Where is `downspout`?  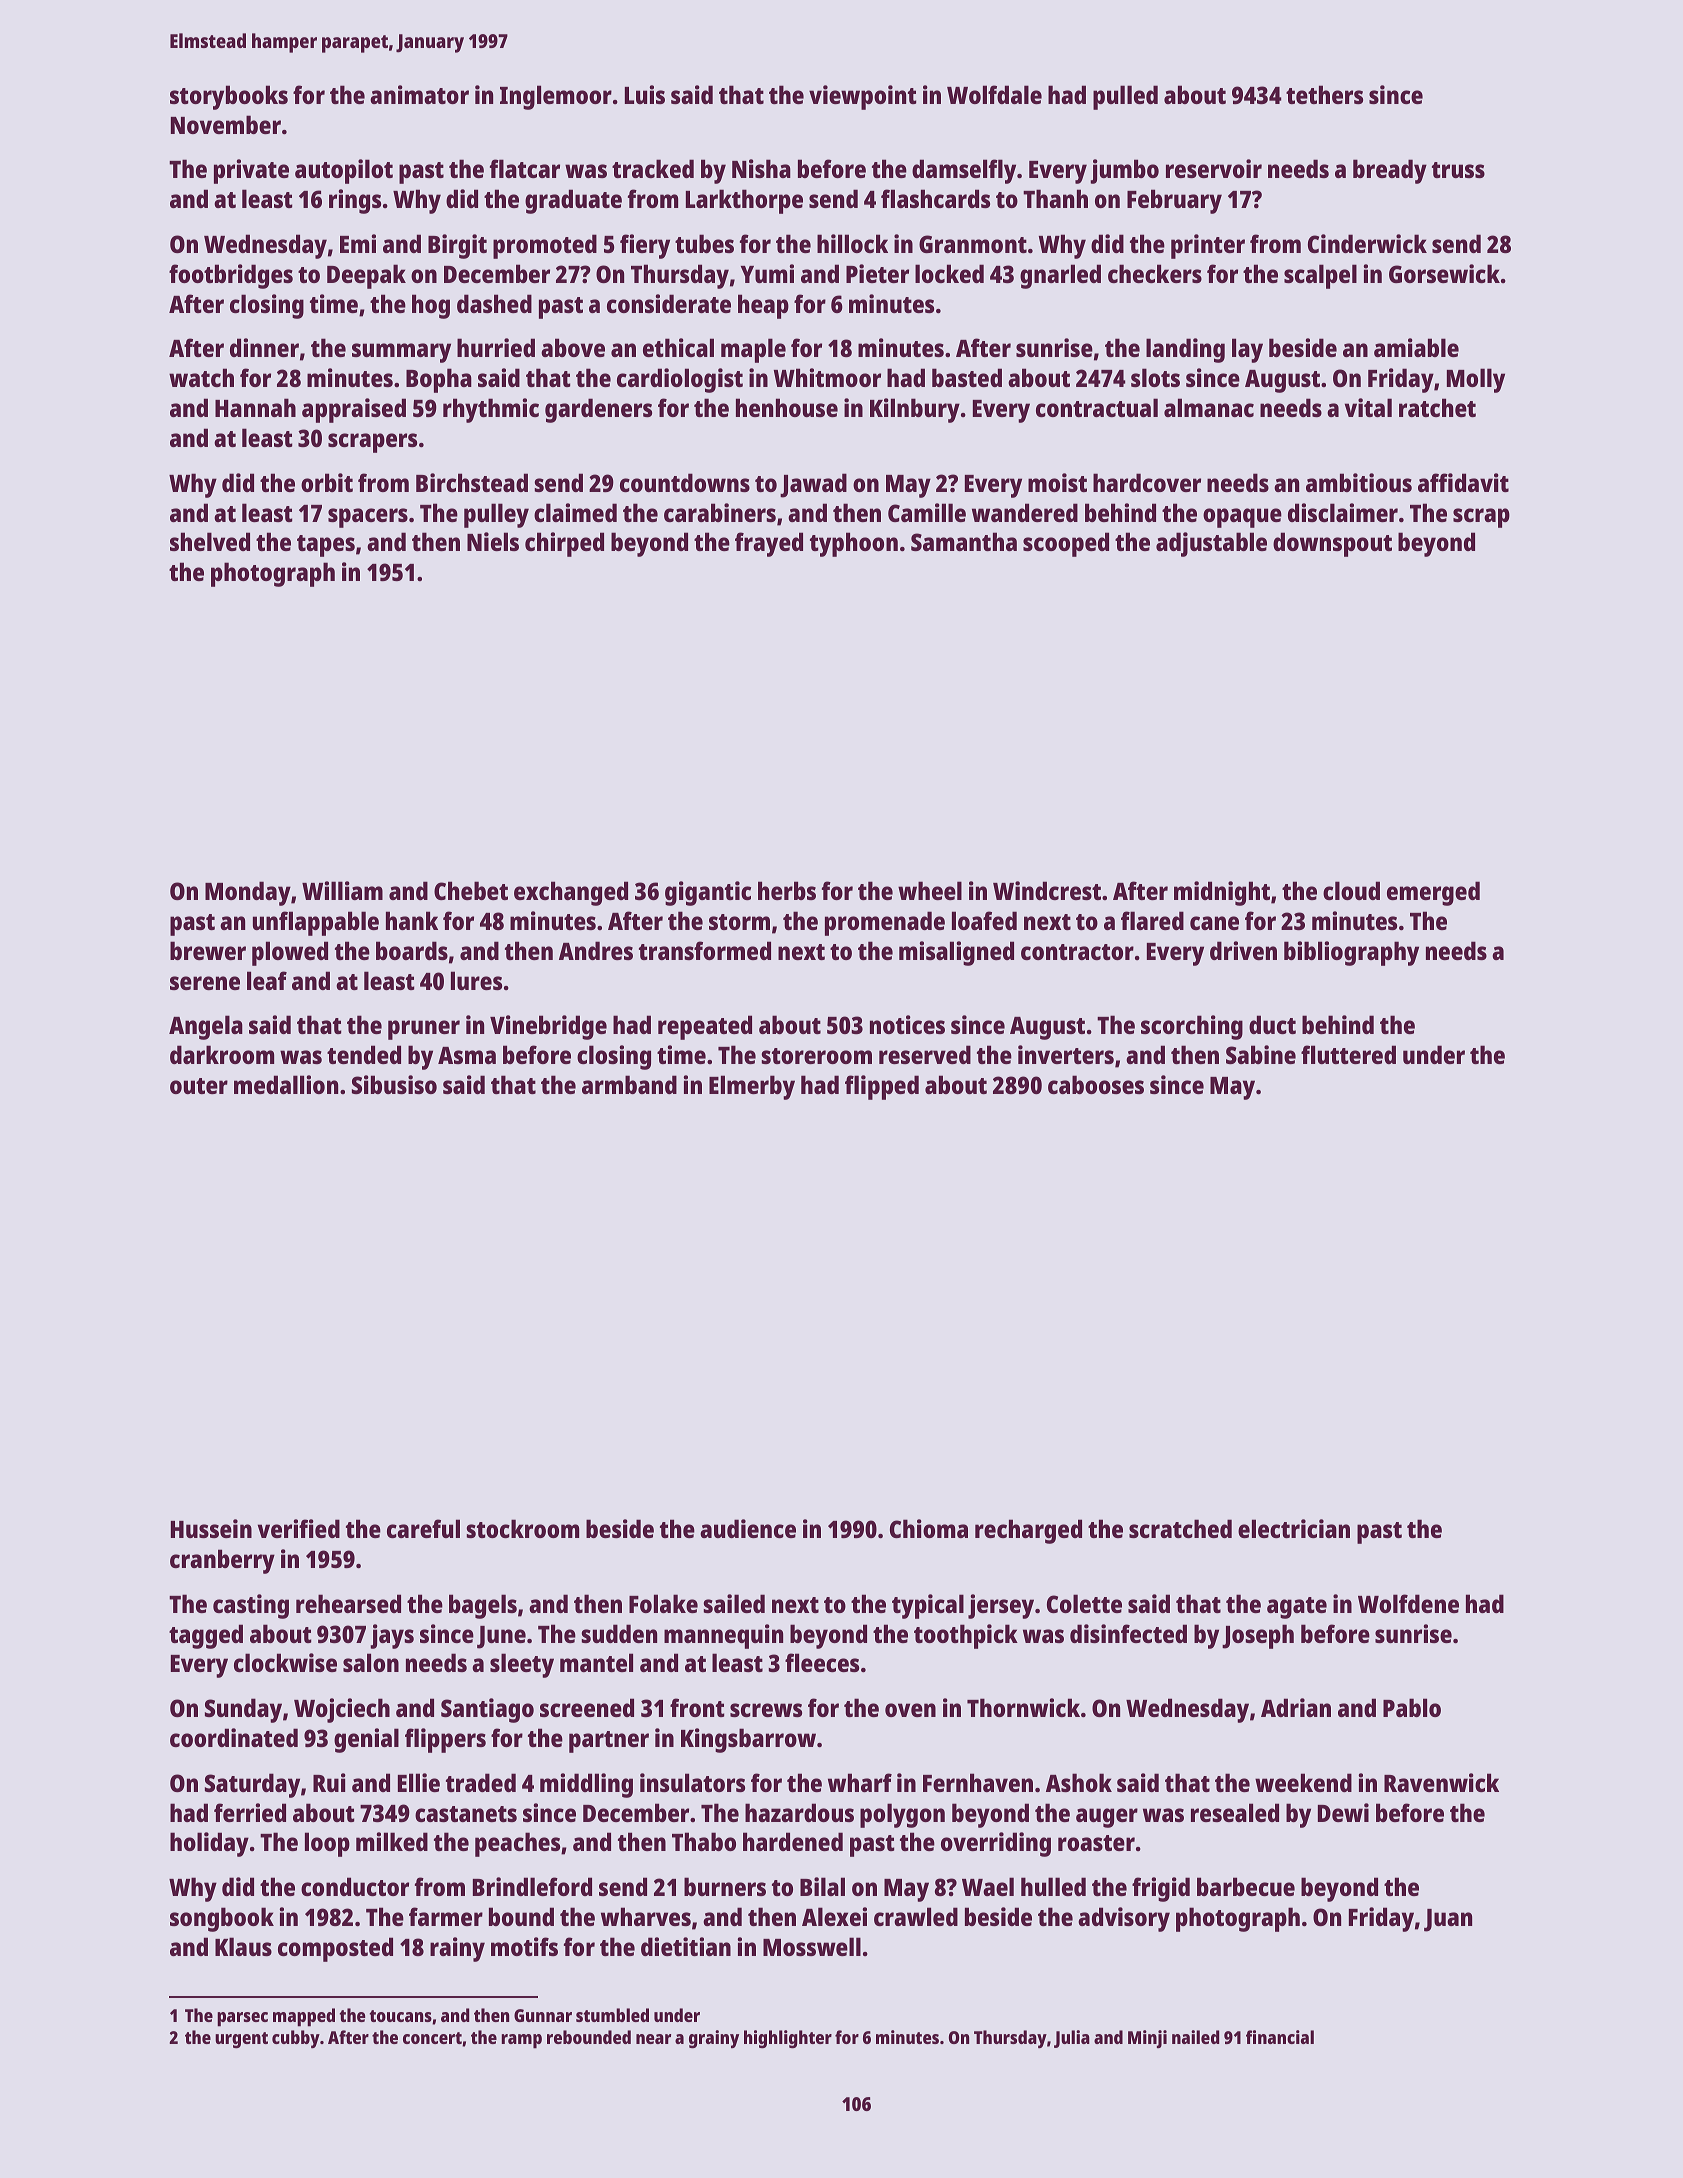 downspout is located at coordinates (1332, 544).
